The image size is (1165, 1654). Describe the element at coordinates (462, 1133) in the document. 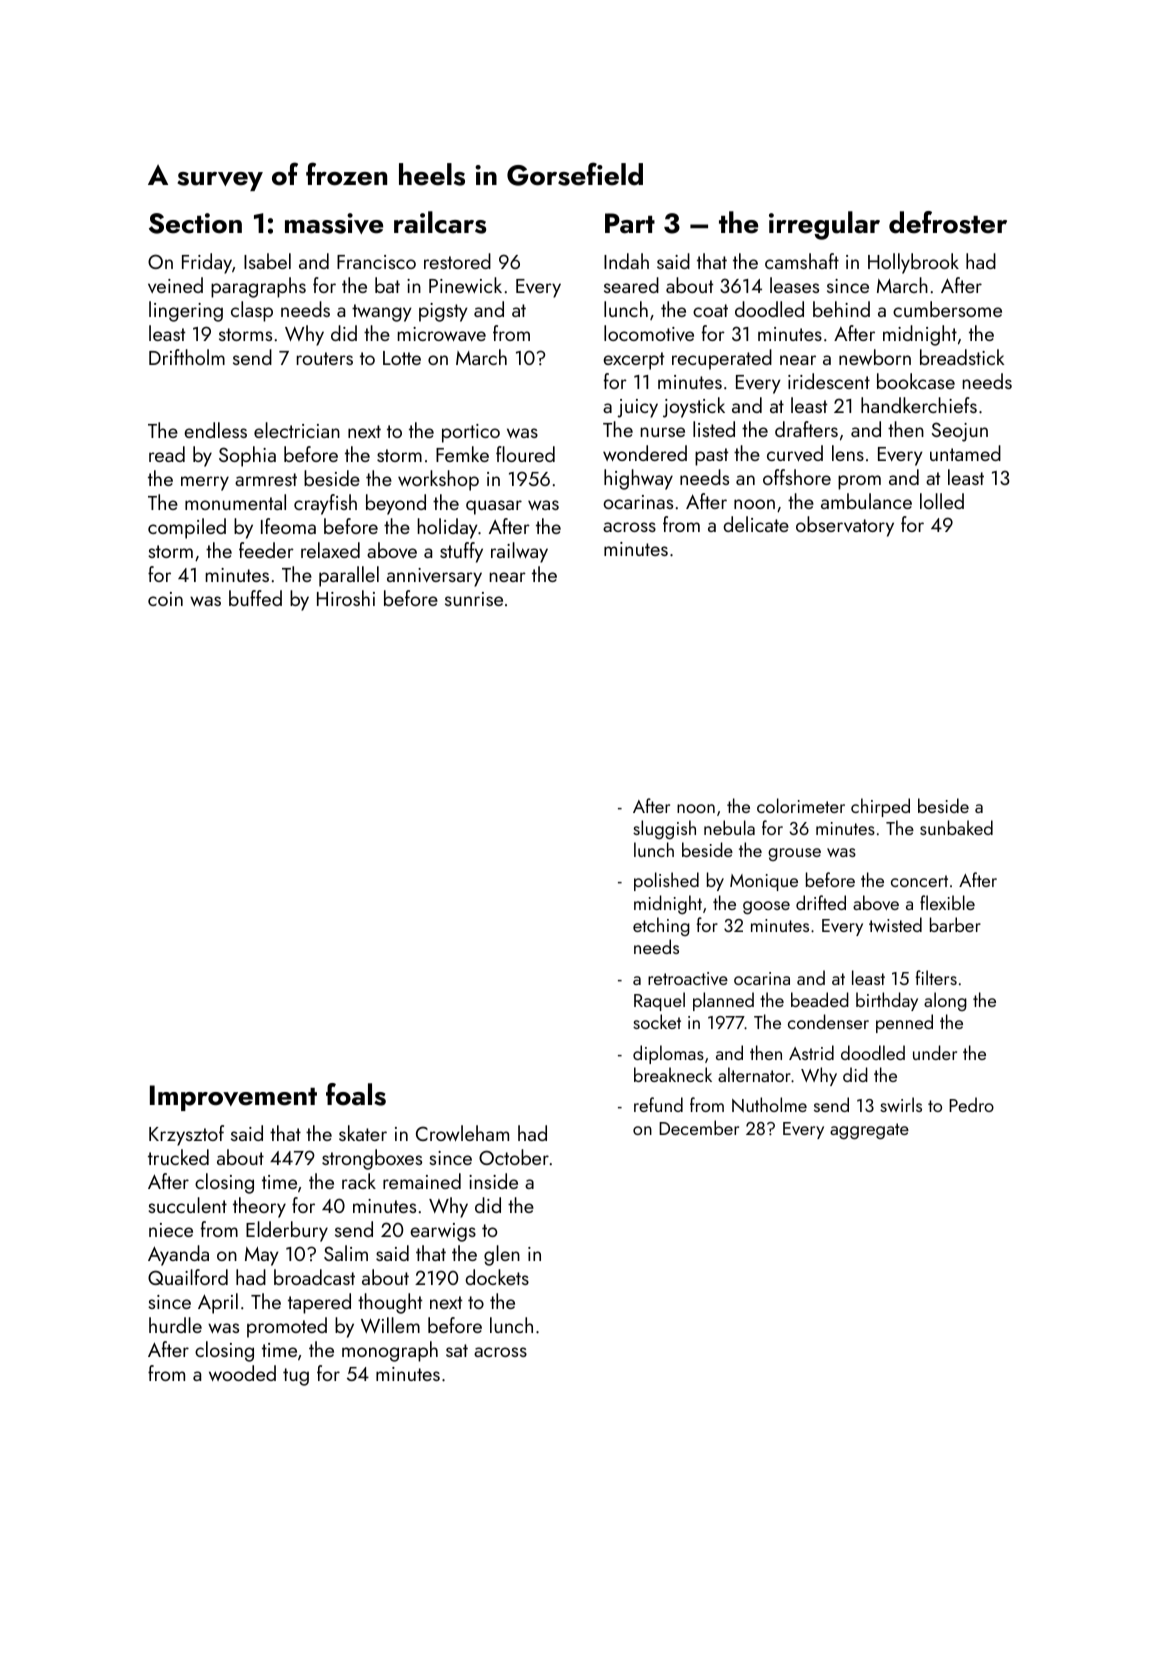

I see `Crowleham` at that location.
